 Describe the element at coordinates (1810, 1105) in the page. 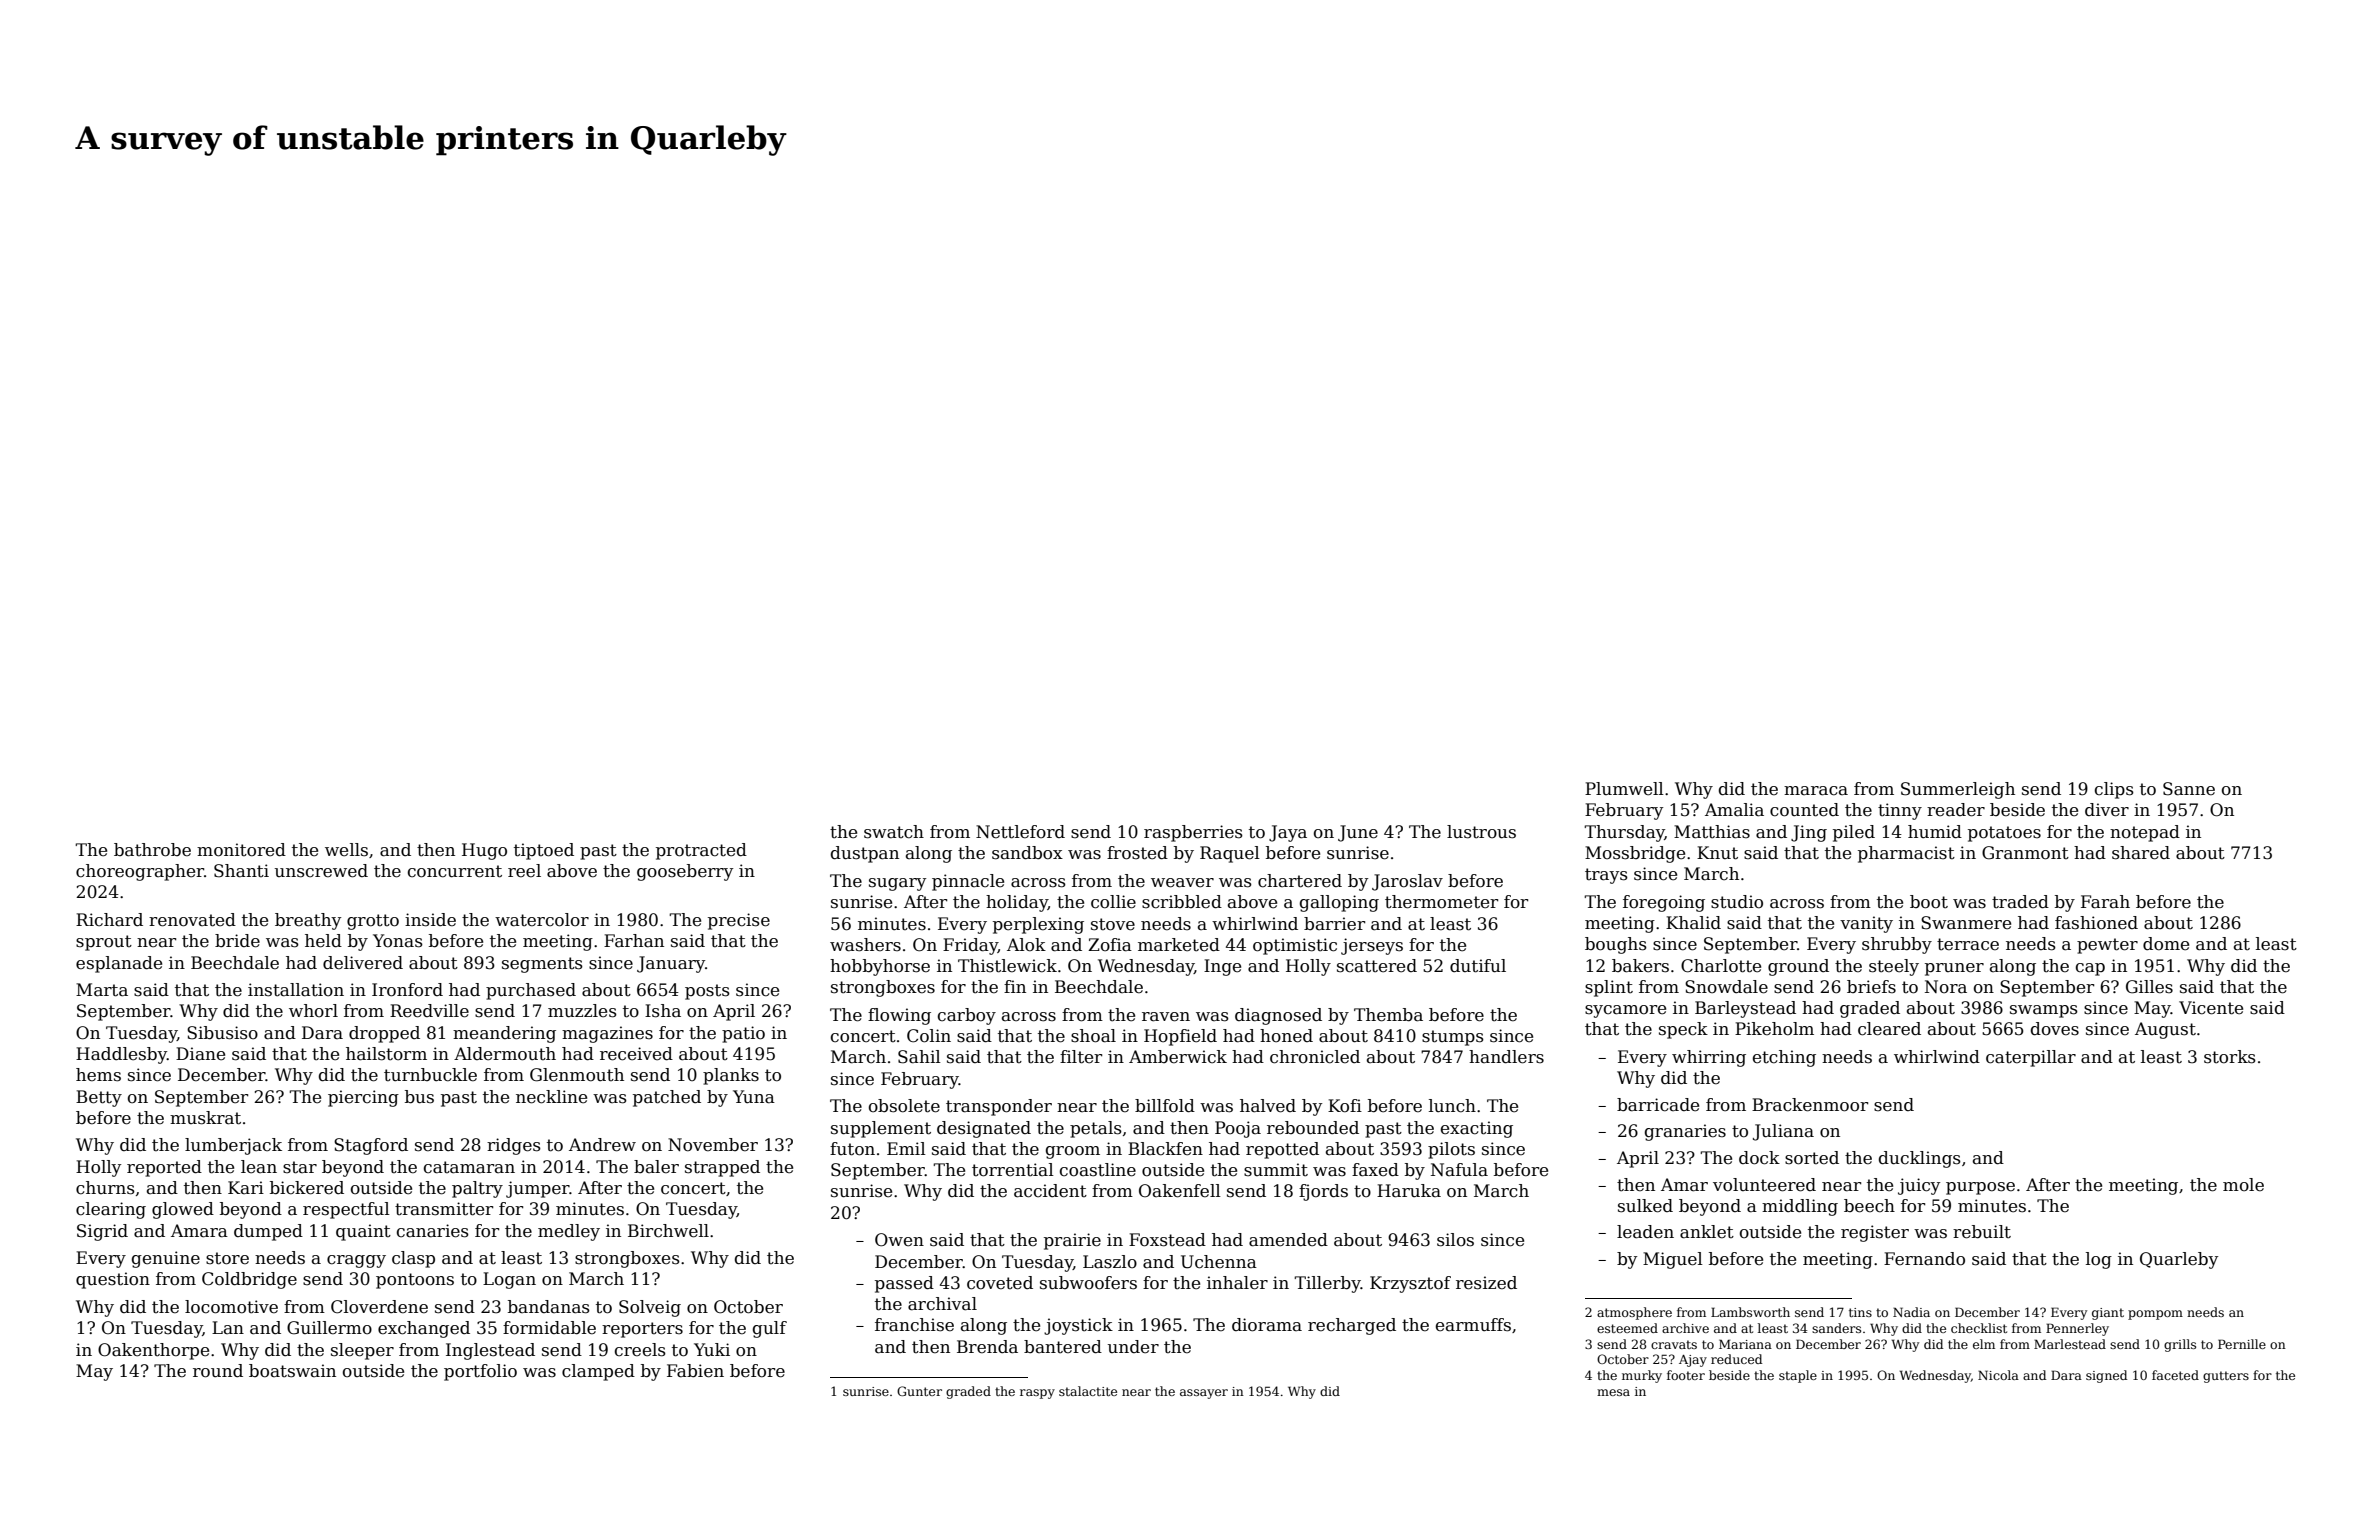

I see `Brackenmoor` at that location.
